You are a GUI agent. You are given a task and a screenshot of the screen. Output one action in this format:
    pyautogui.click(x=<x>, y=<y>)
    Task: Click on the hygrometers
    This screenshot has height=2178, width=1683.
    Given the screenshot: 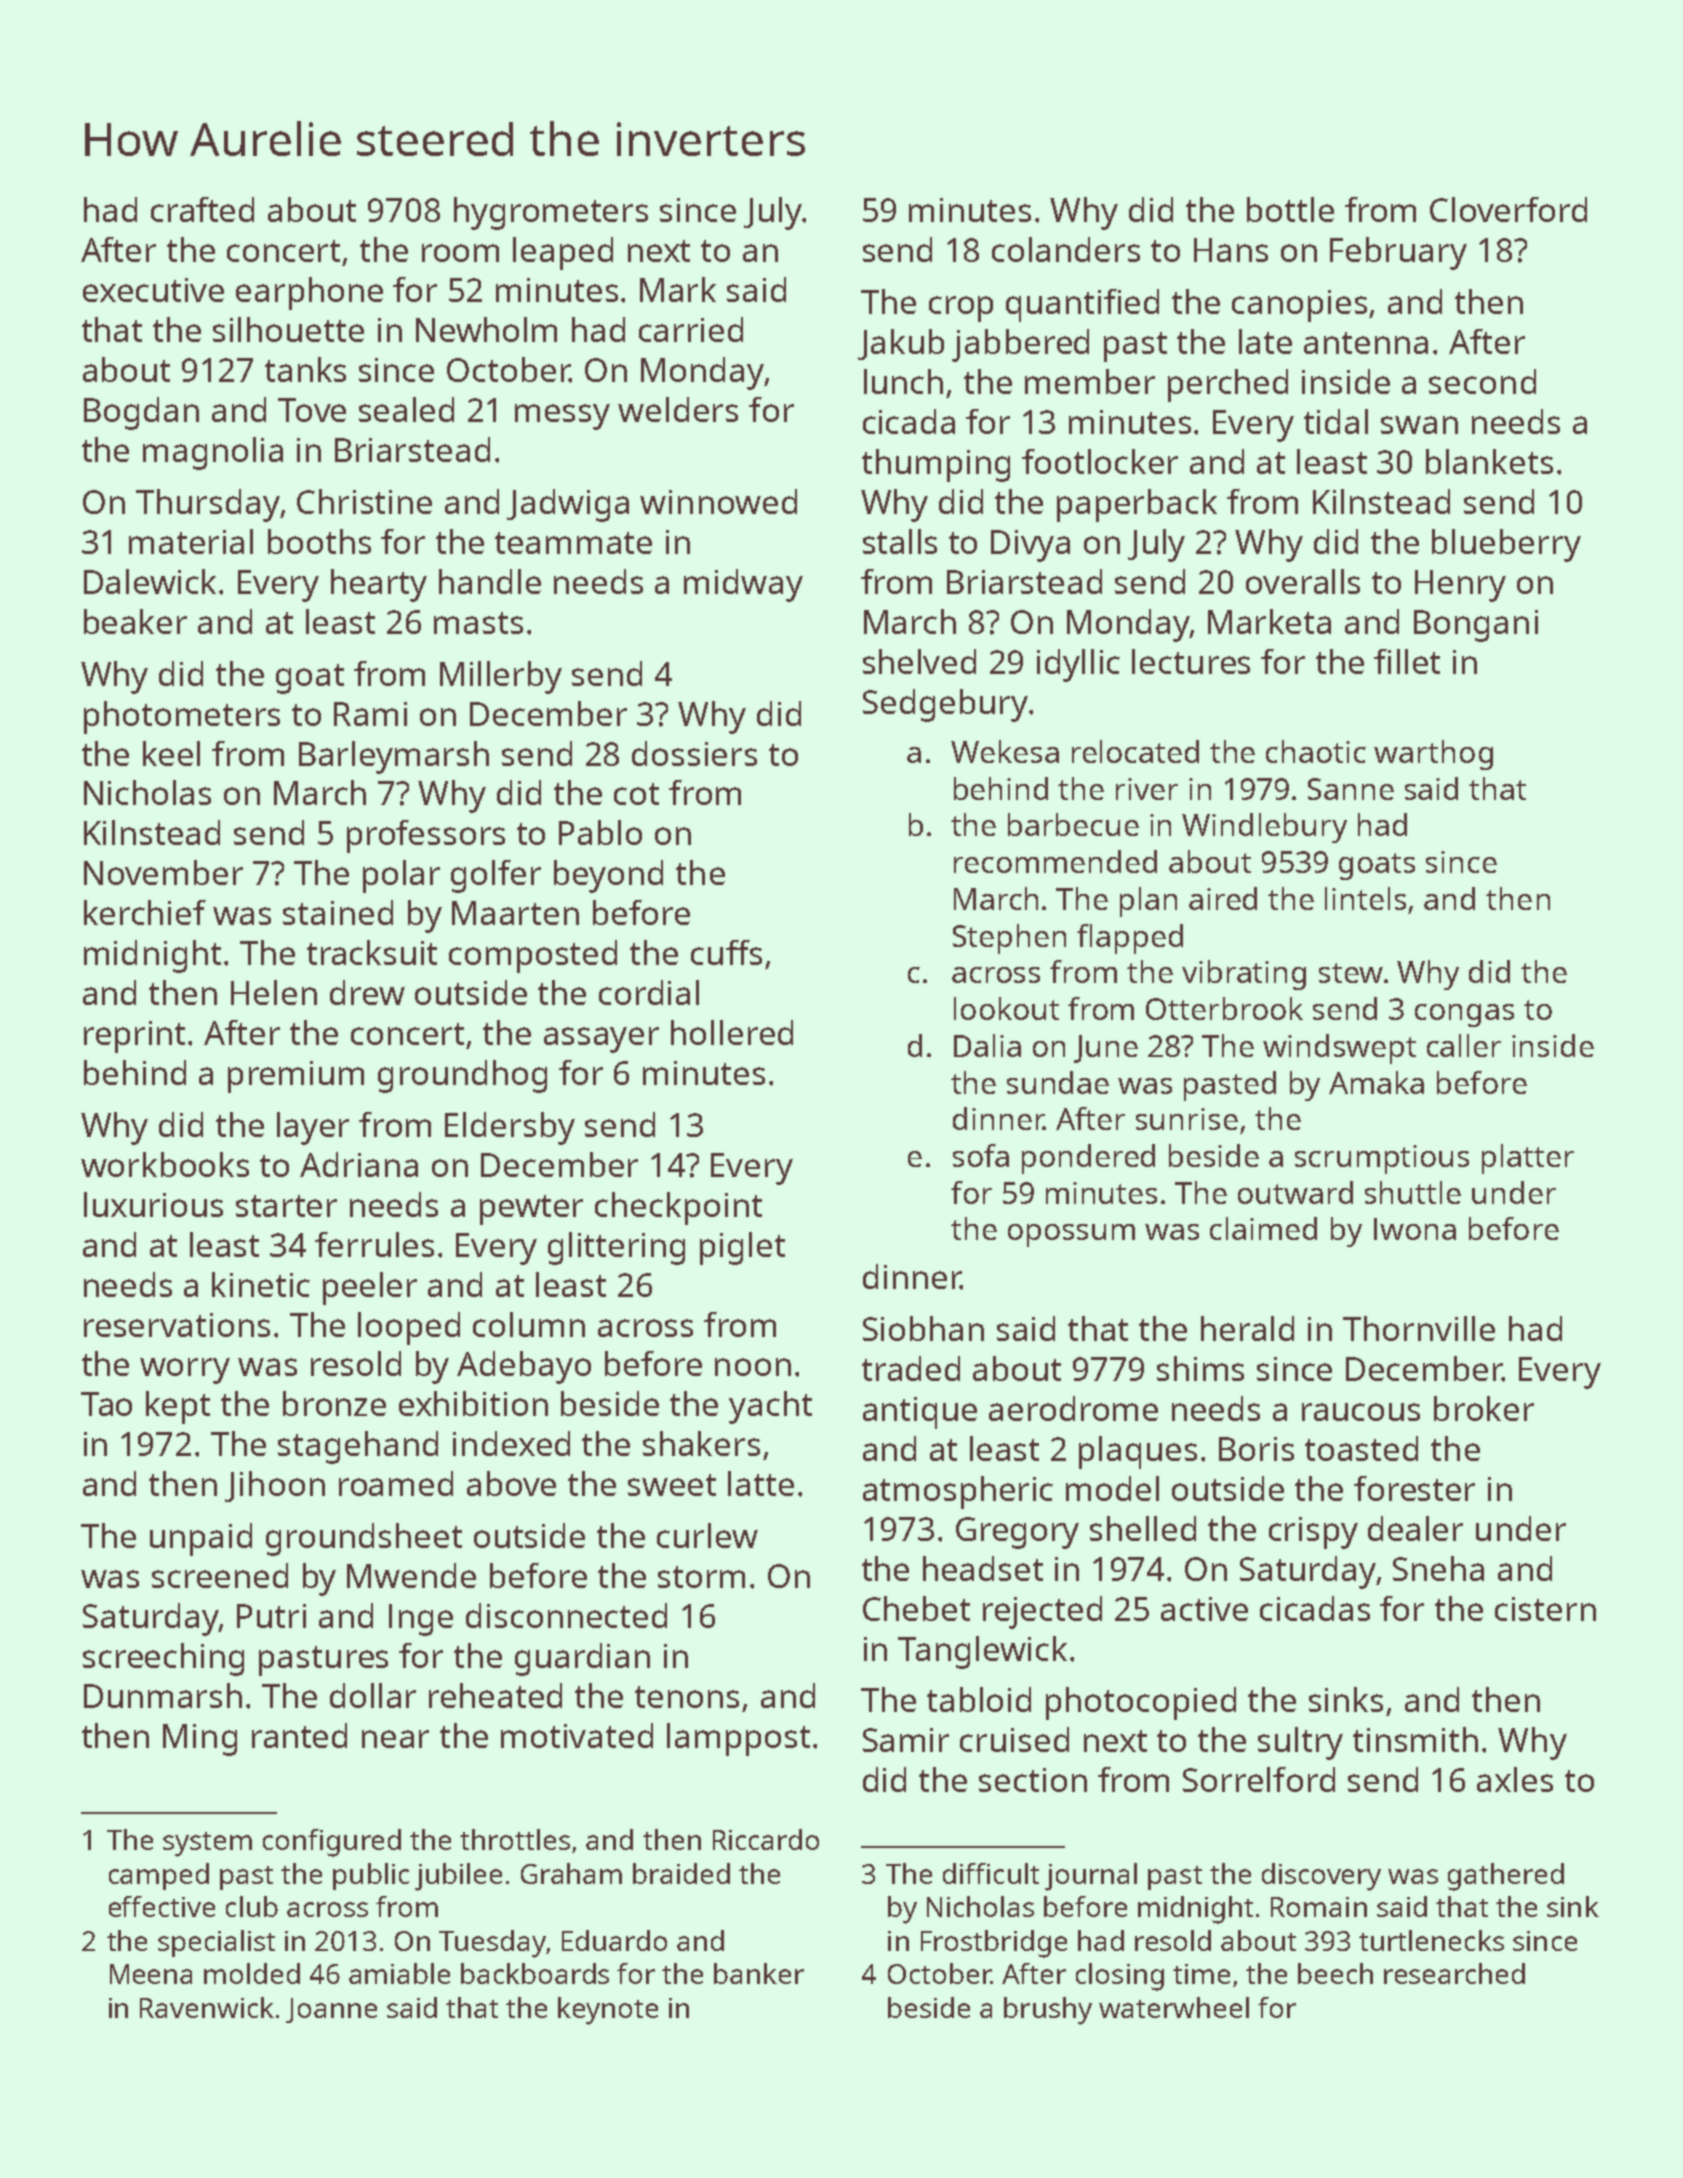 What is the action you would take?
    pyautogui.click(x=551, y=213)
